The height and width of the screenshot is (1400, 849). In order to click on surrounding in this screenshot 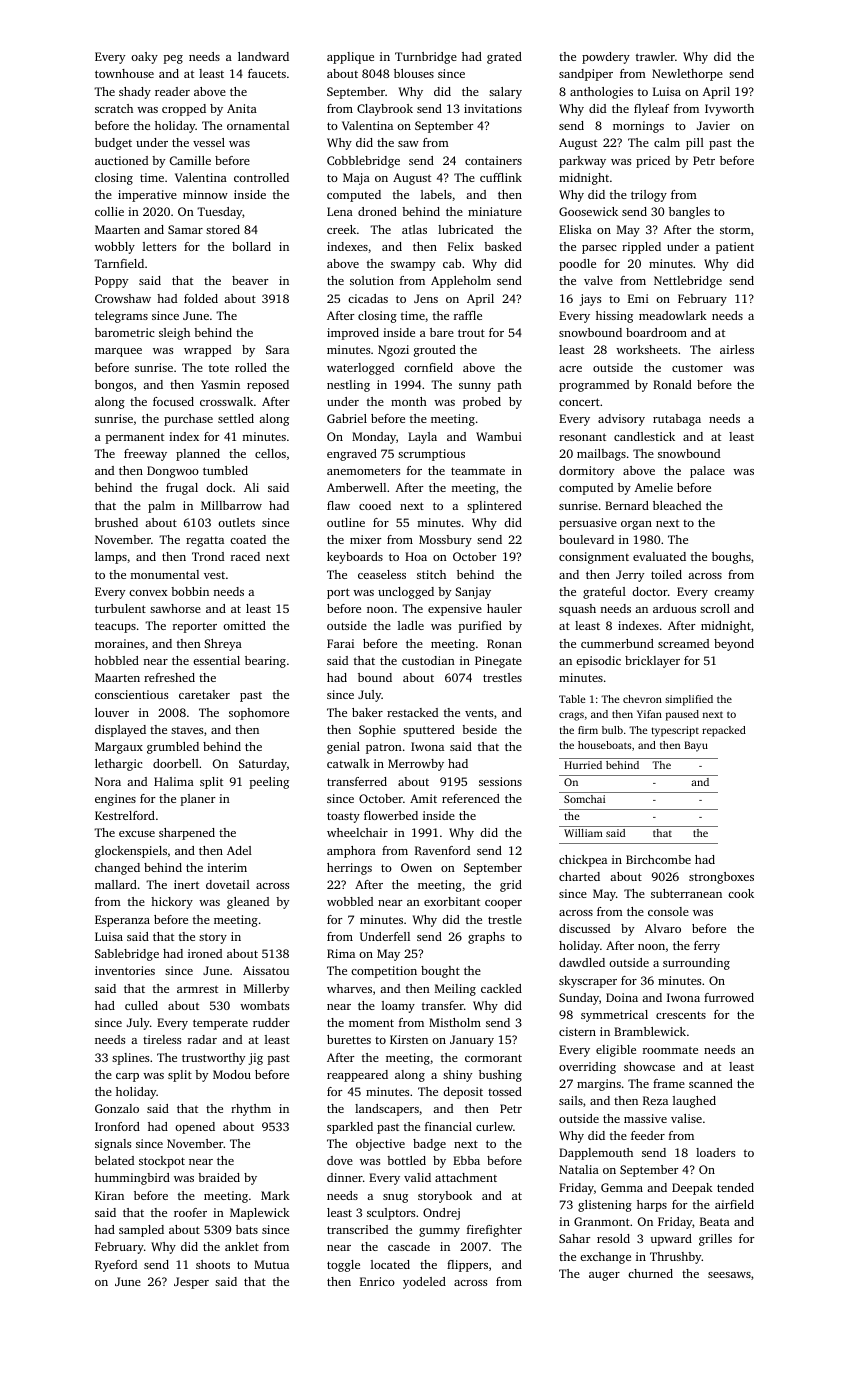, I will do `click(696, 964)`.
